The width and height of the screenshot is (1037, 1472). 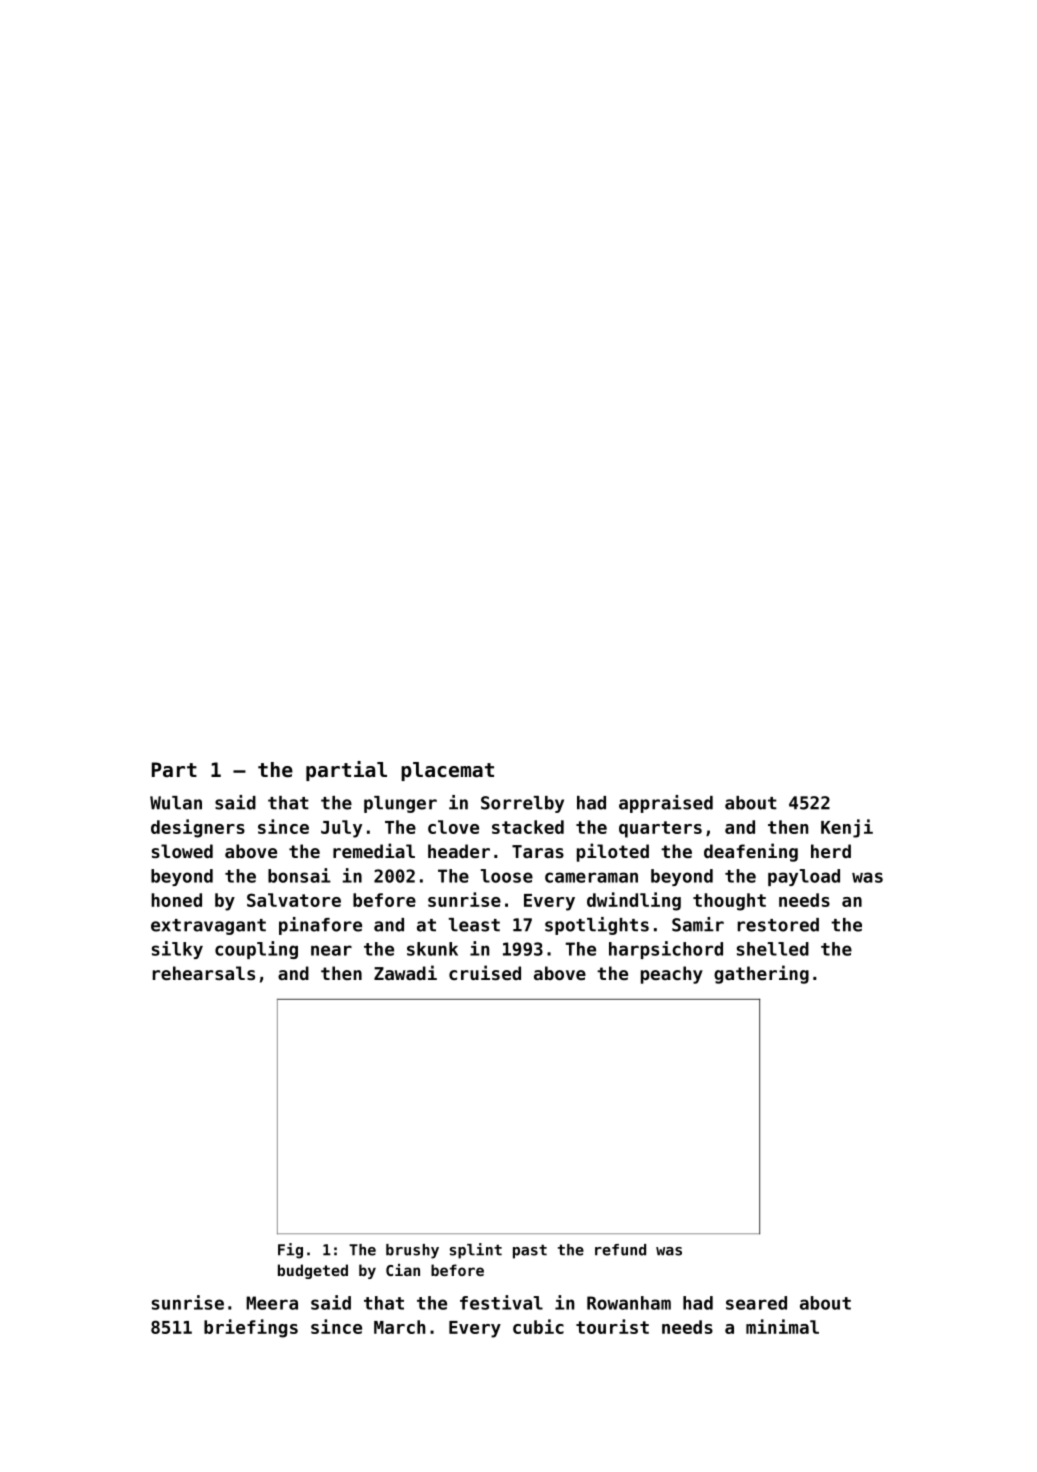 I want to click on rehearsals, so click(x=204, y=973).
